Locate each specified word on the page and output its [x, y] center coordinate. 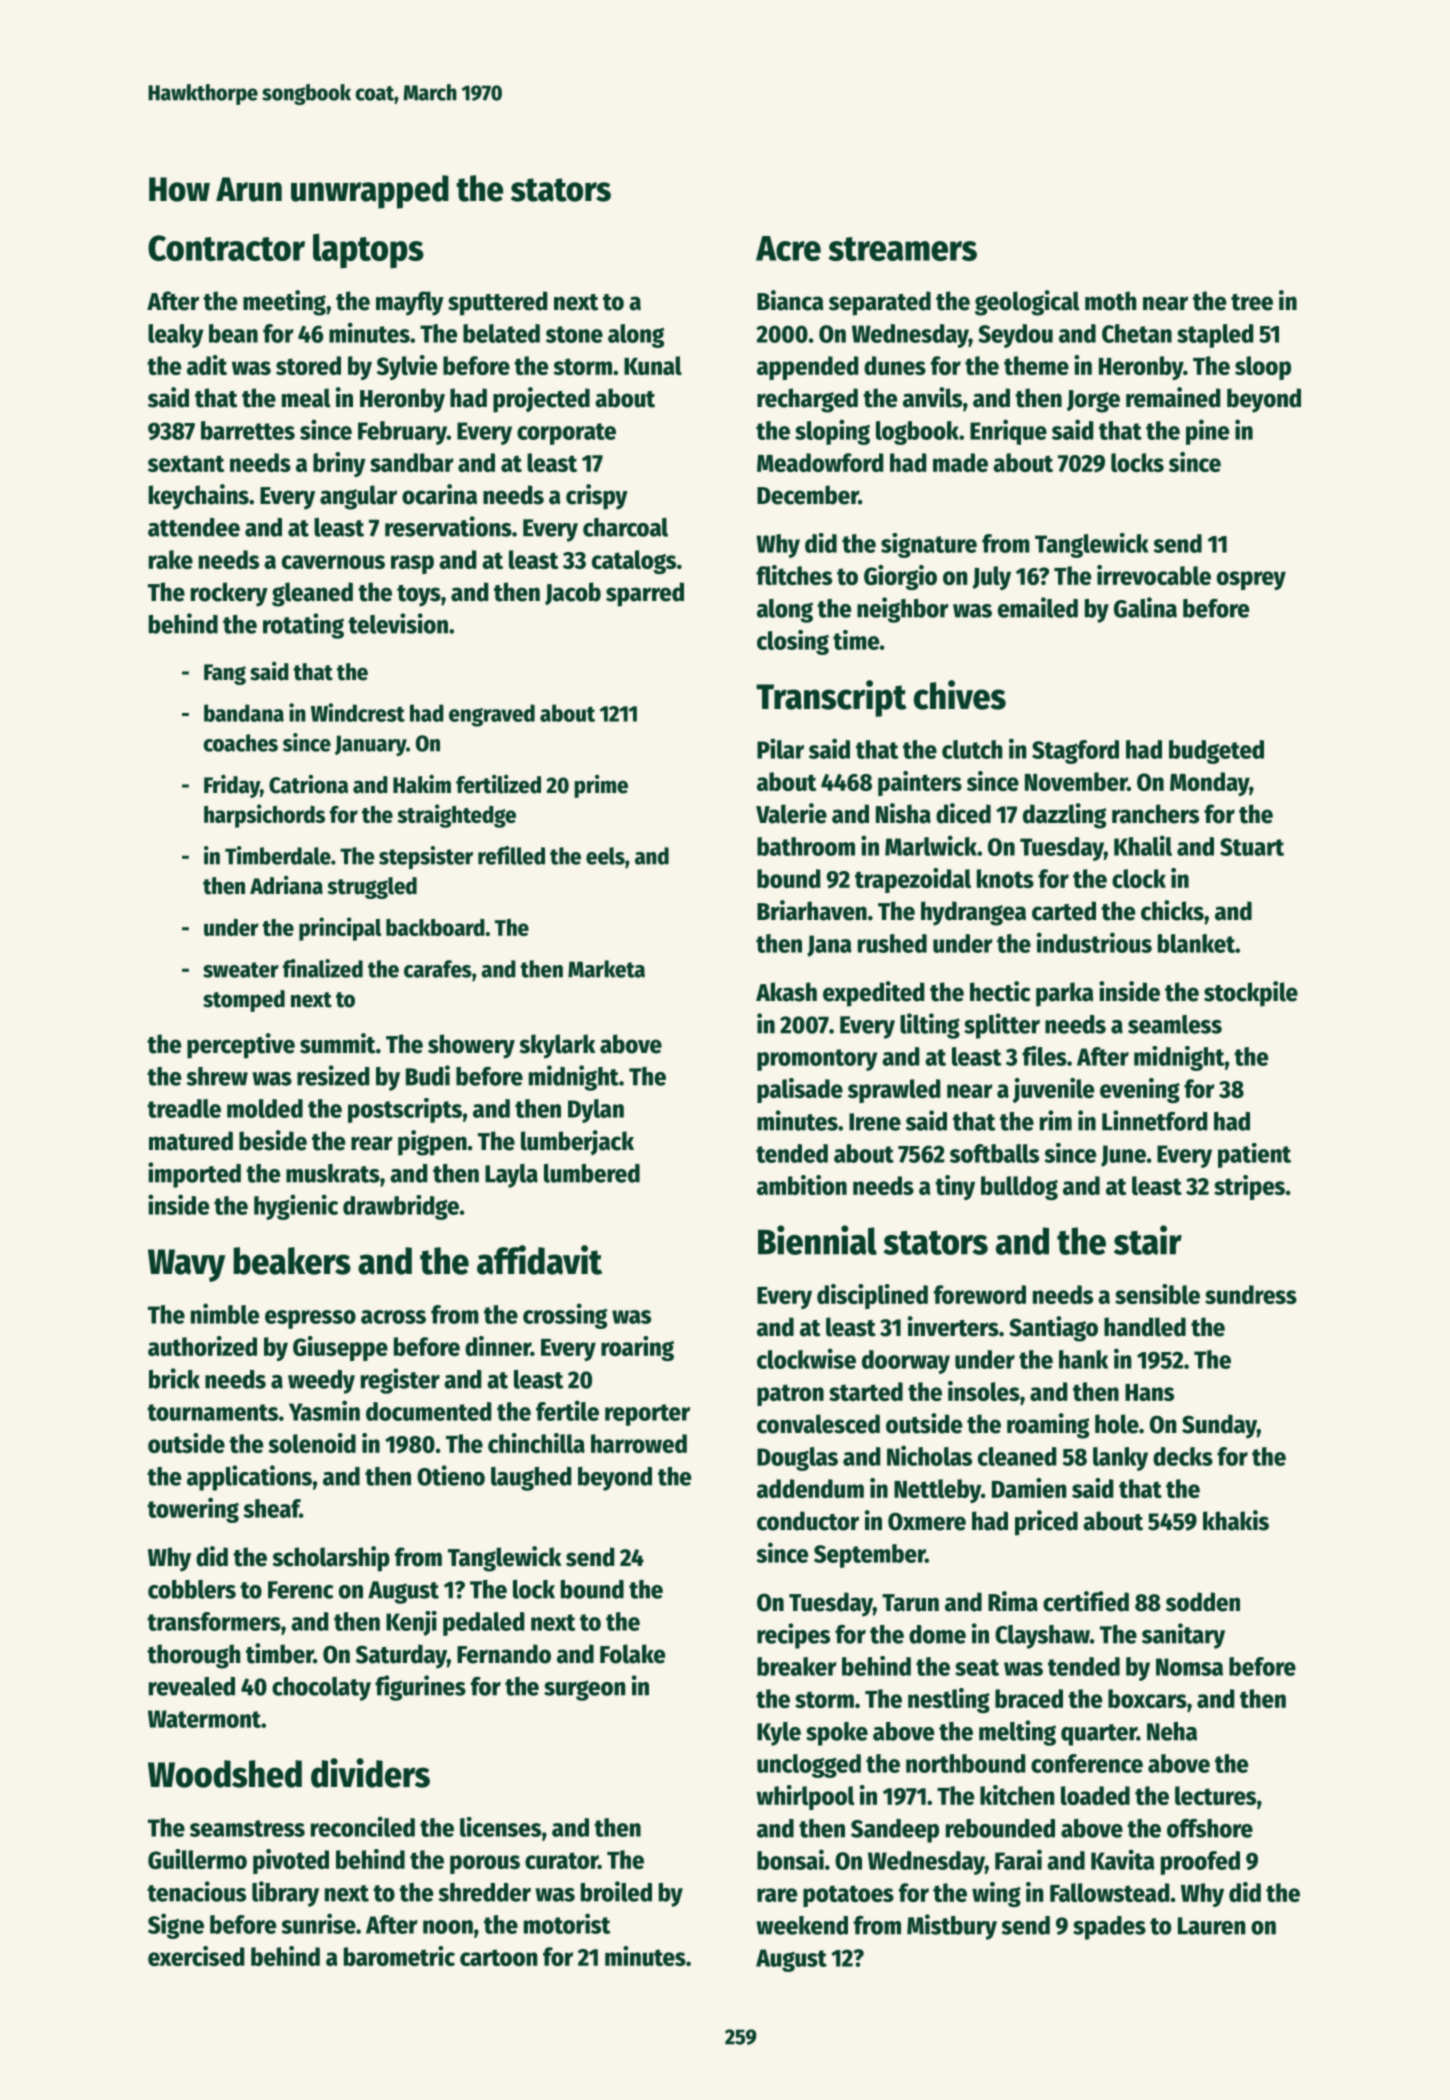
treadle [184, 1108]
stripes [1249, 1187]
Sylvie [407, 367]
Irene [875, 1122]
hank [1083, 1359]
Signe [176, 1926]
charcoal [625, 527]
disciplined [872, 1296]
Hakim [422, 784]
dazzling [1064, 816]
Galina [1145, 607]
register [400, 1381]
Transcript [831, 698]
